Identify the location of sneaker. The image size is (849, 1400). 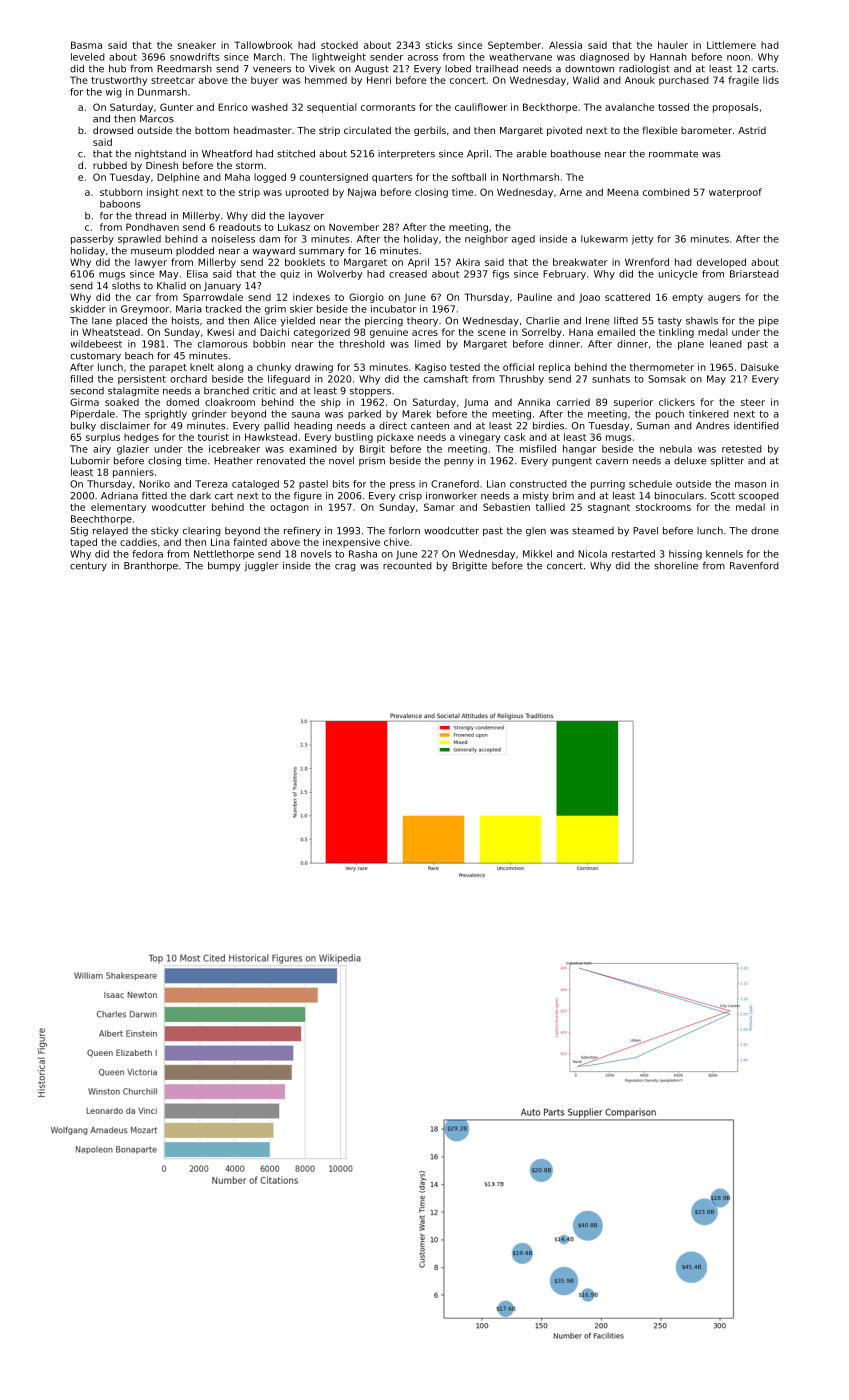
(197, 45).
